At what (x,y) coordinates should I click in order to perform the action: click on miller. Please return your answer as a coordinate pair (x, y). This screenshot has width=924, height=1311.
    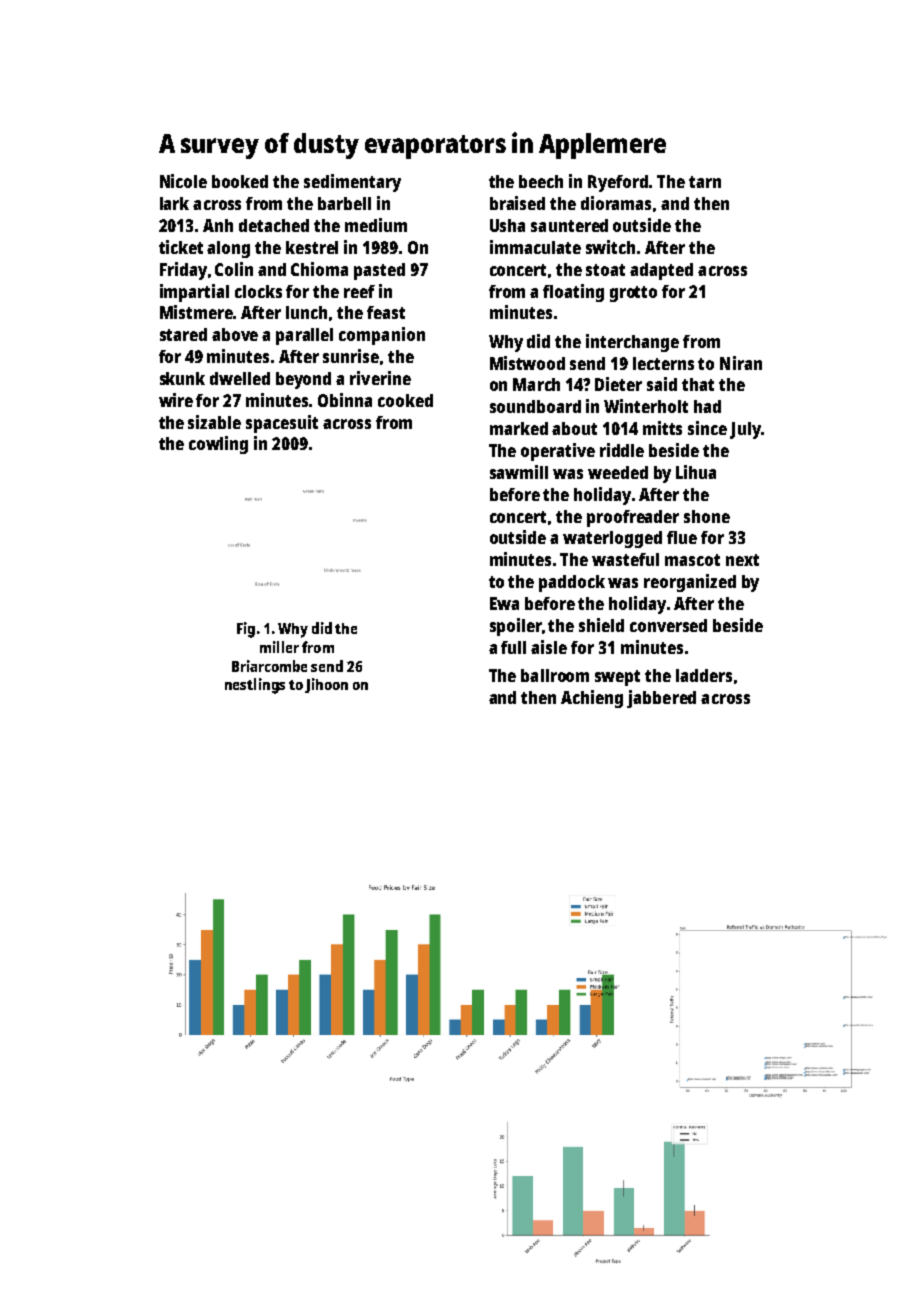
    Looking at the image, I should click on (279, 647).
